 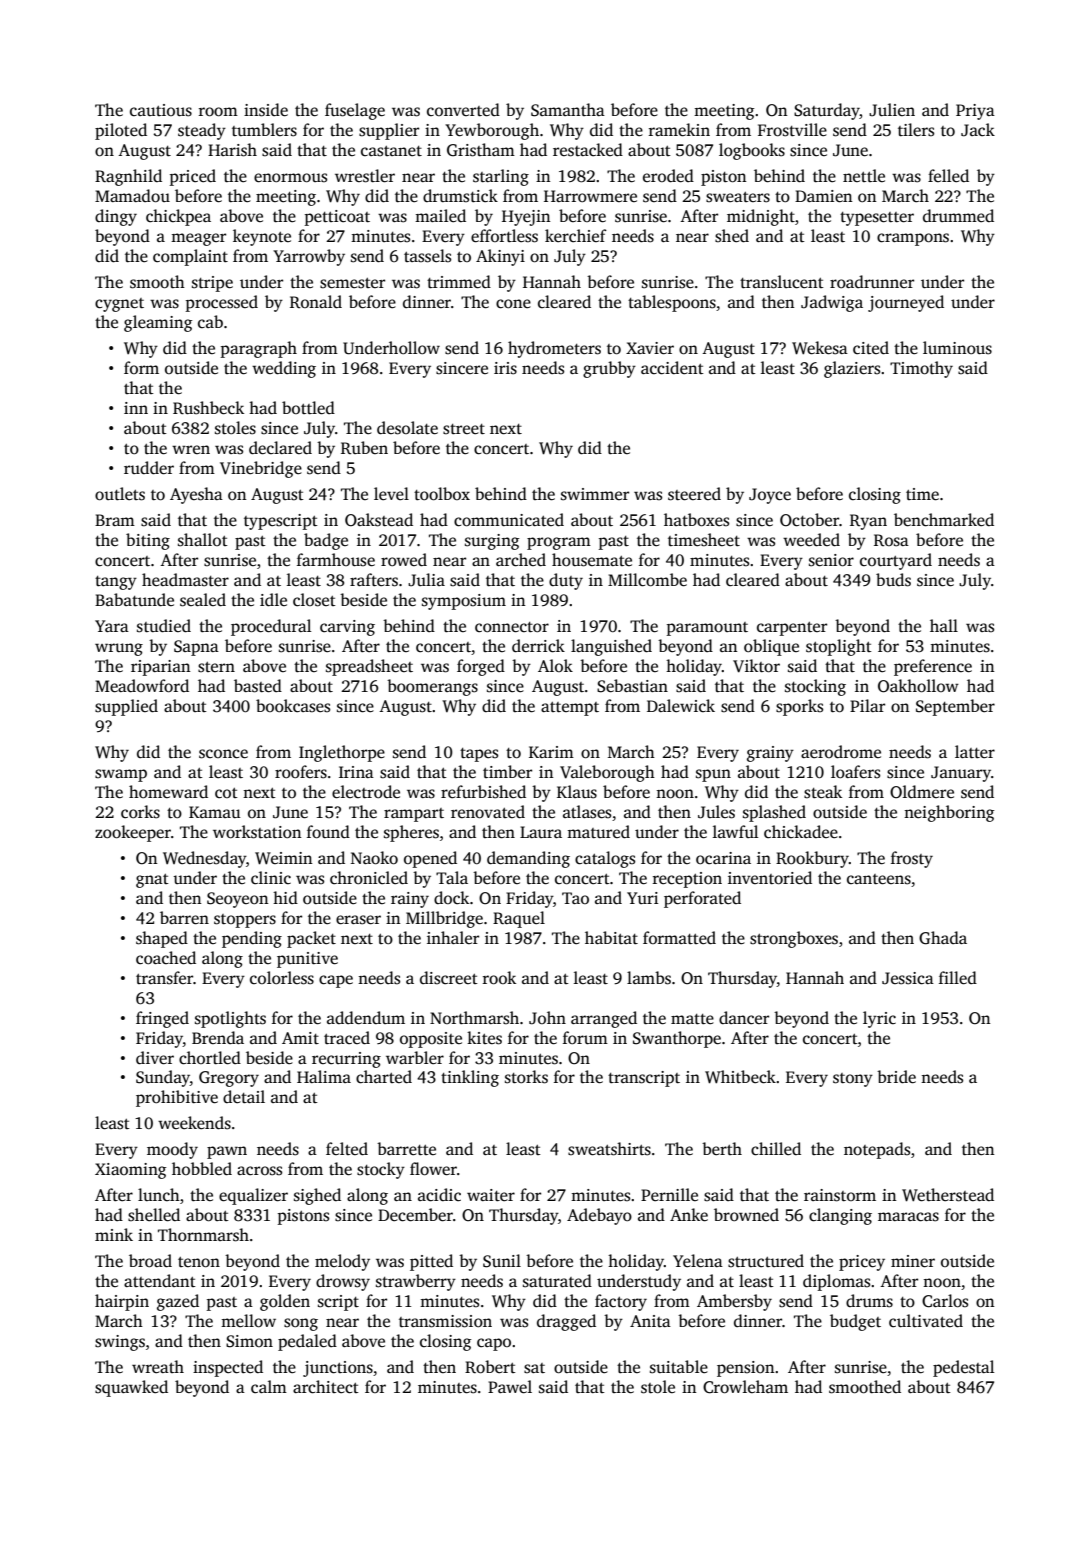 What do you see at coordinates (588, 150) in the screenshot?
I see `restacked` at bounding box center [588, 150].
